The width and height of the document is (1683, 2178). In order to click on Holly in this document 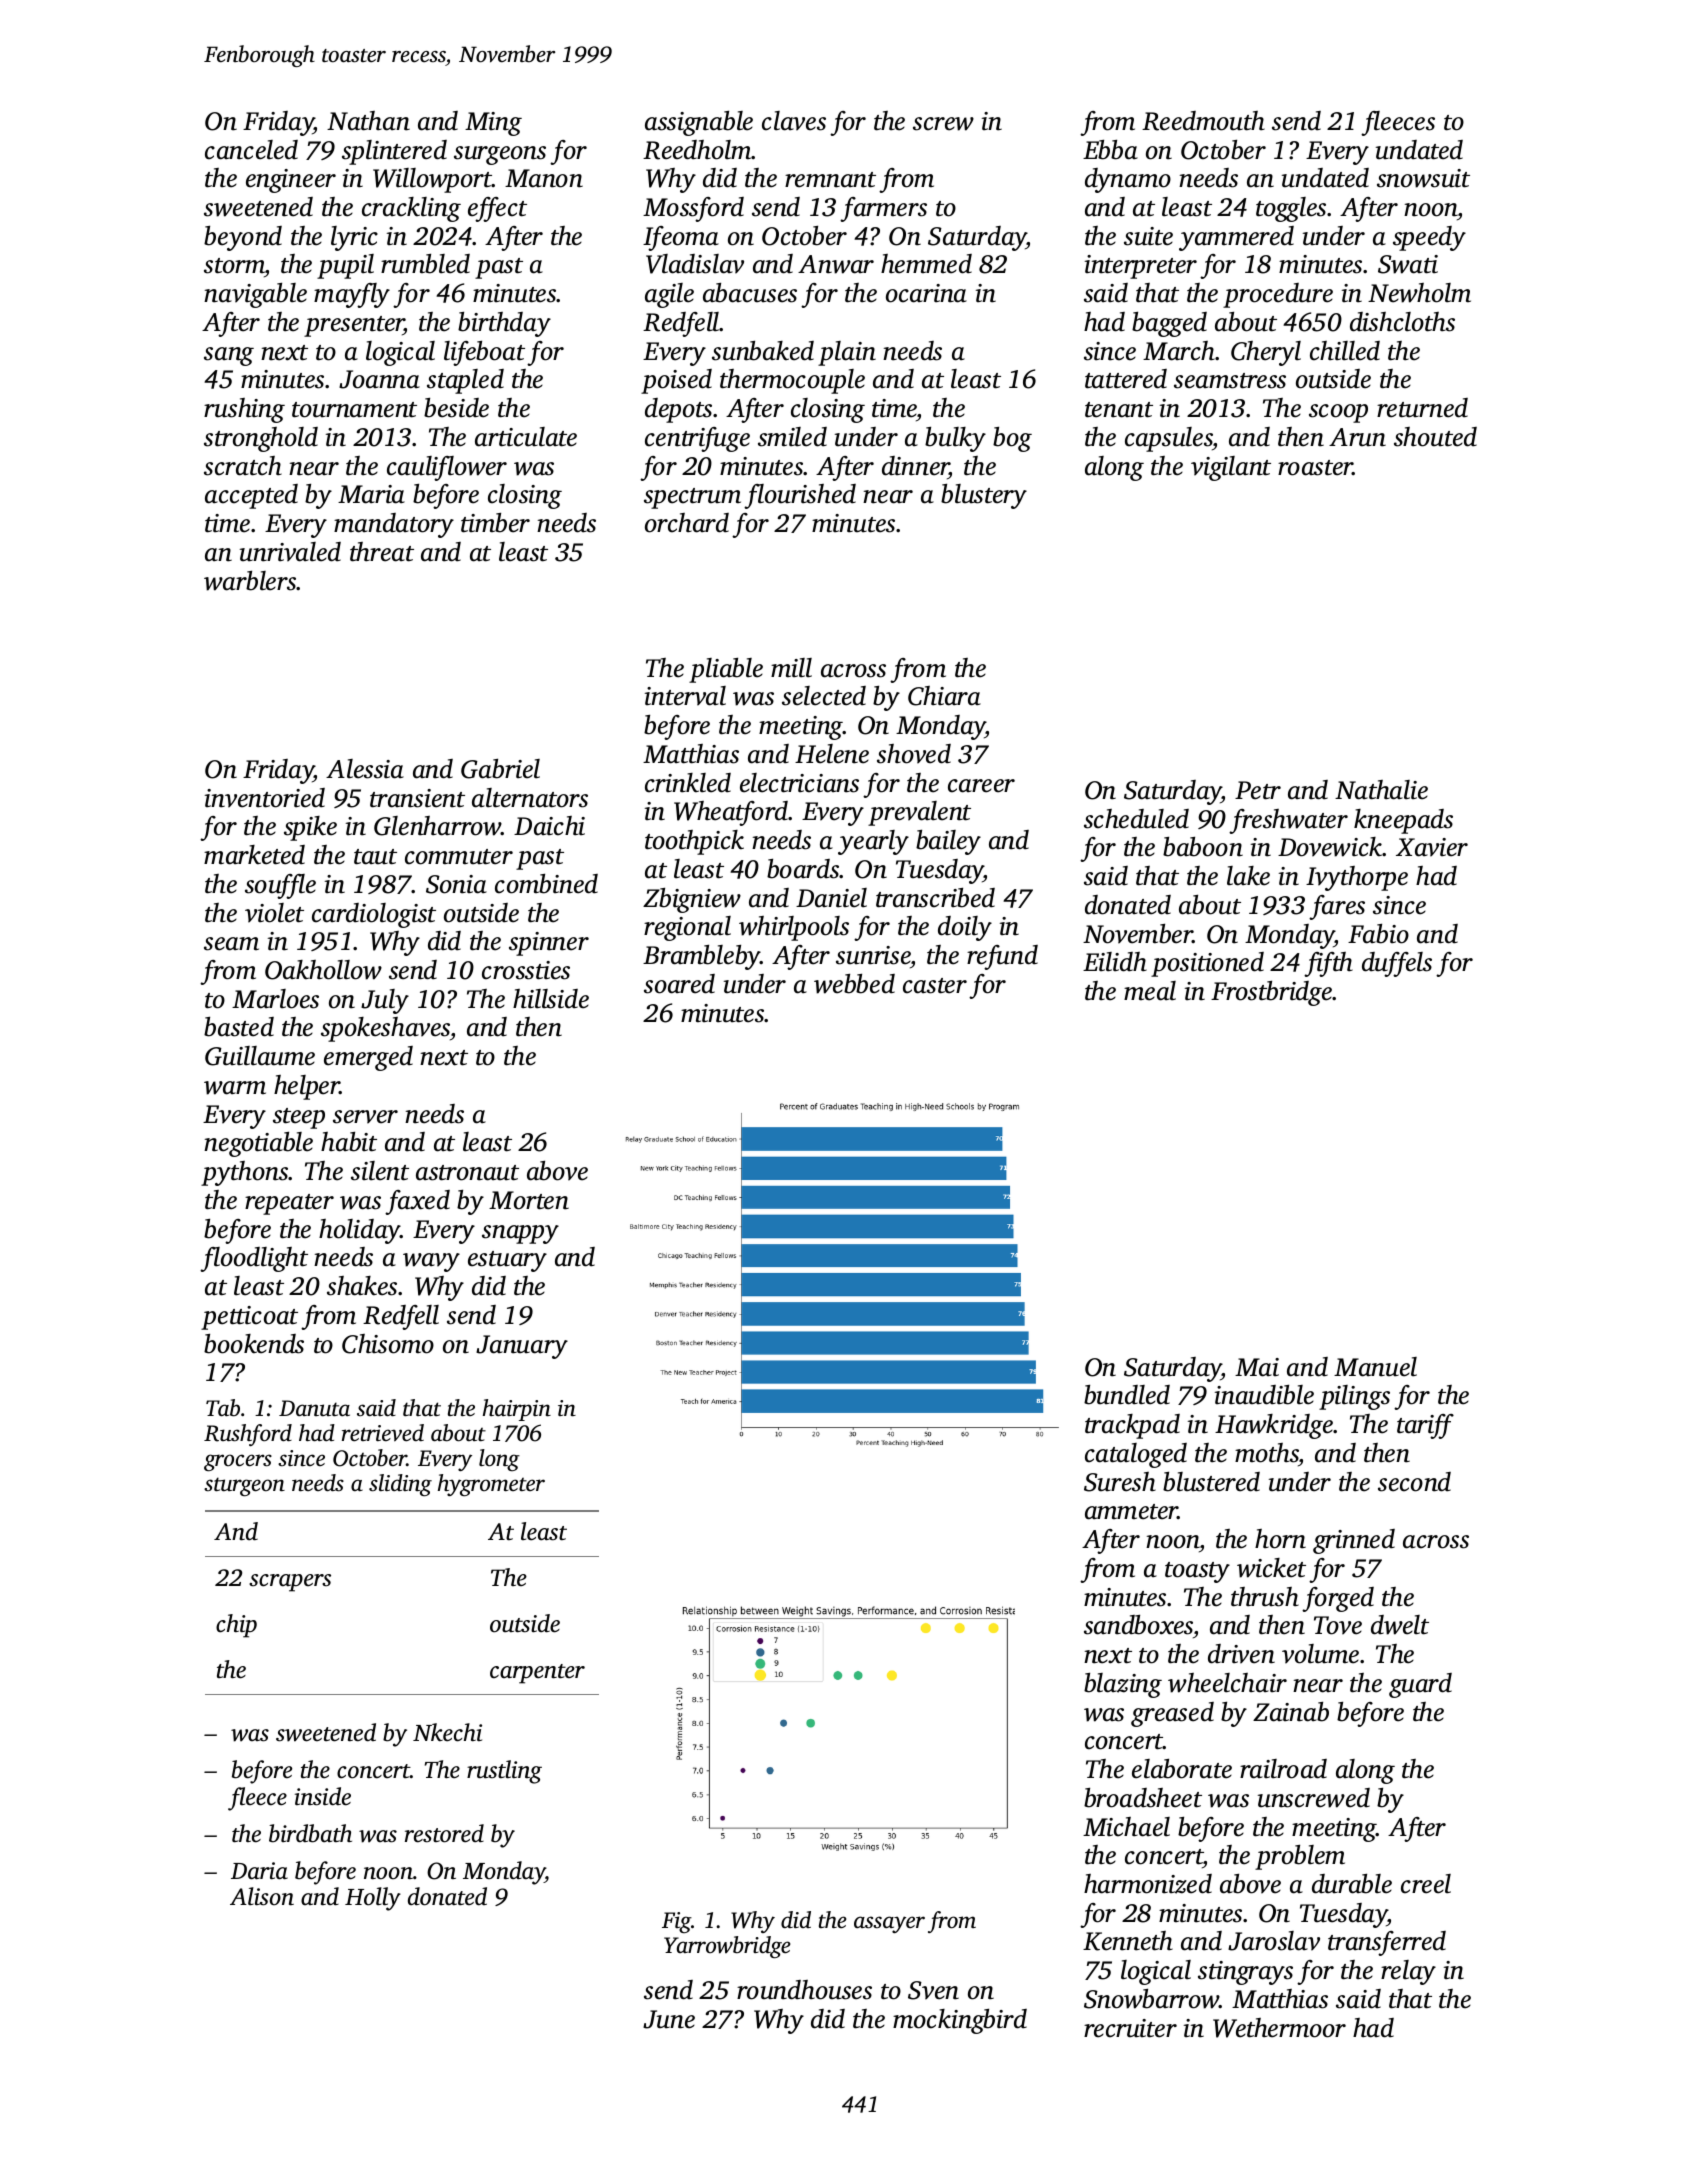, I will do `click(373, 1899)`.
